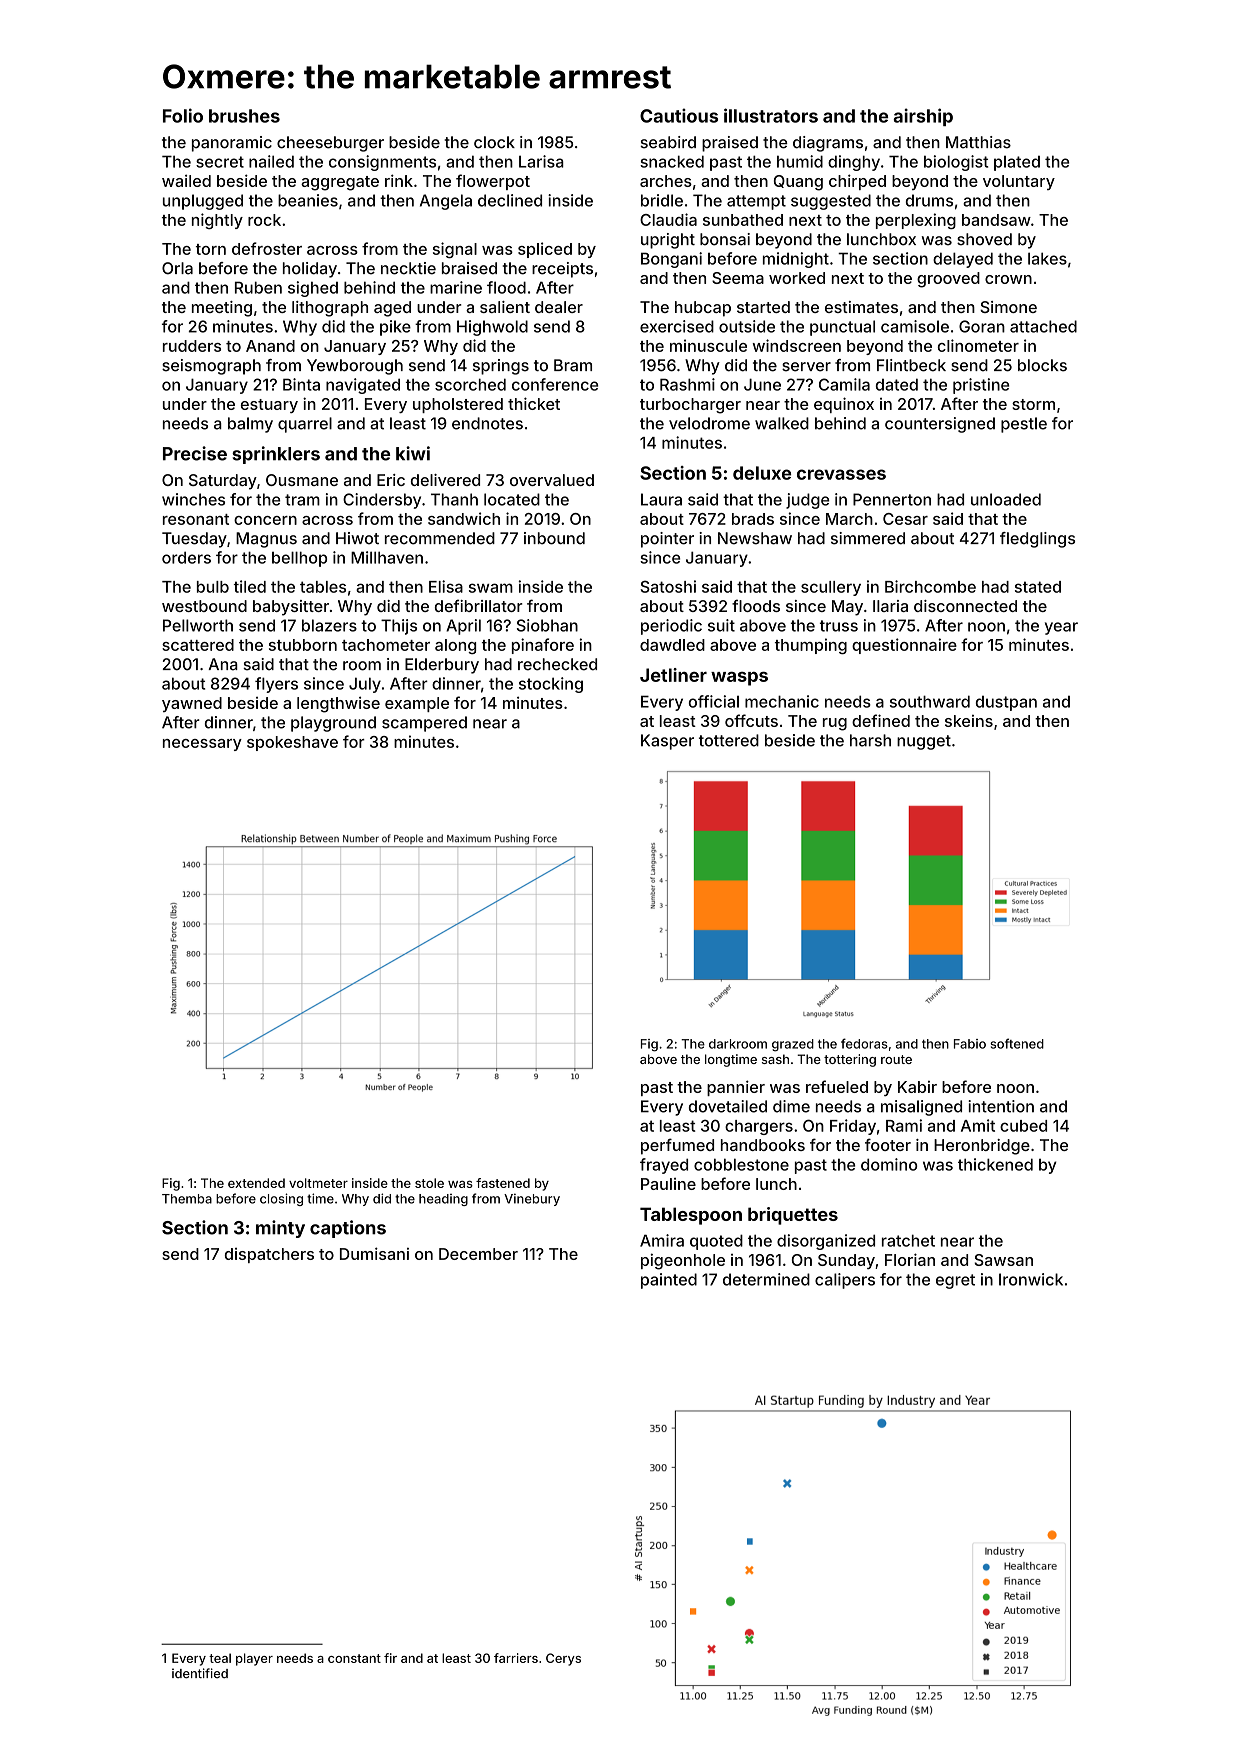  Describe the element at coordinates (721, 625) in the screenshot. I see `suit` at that location.
